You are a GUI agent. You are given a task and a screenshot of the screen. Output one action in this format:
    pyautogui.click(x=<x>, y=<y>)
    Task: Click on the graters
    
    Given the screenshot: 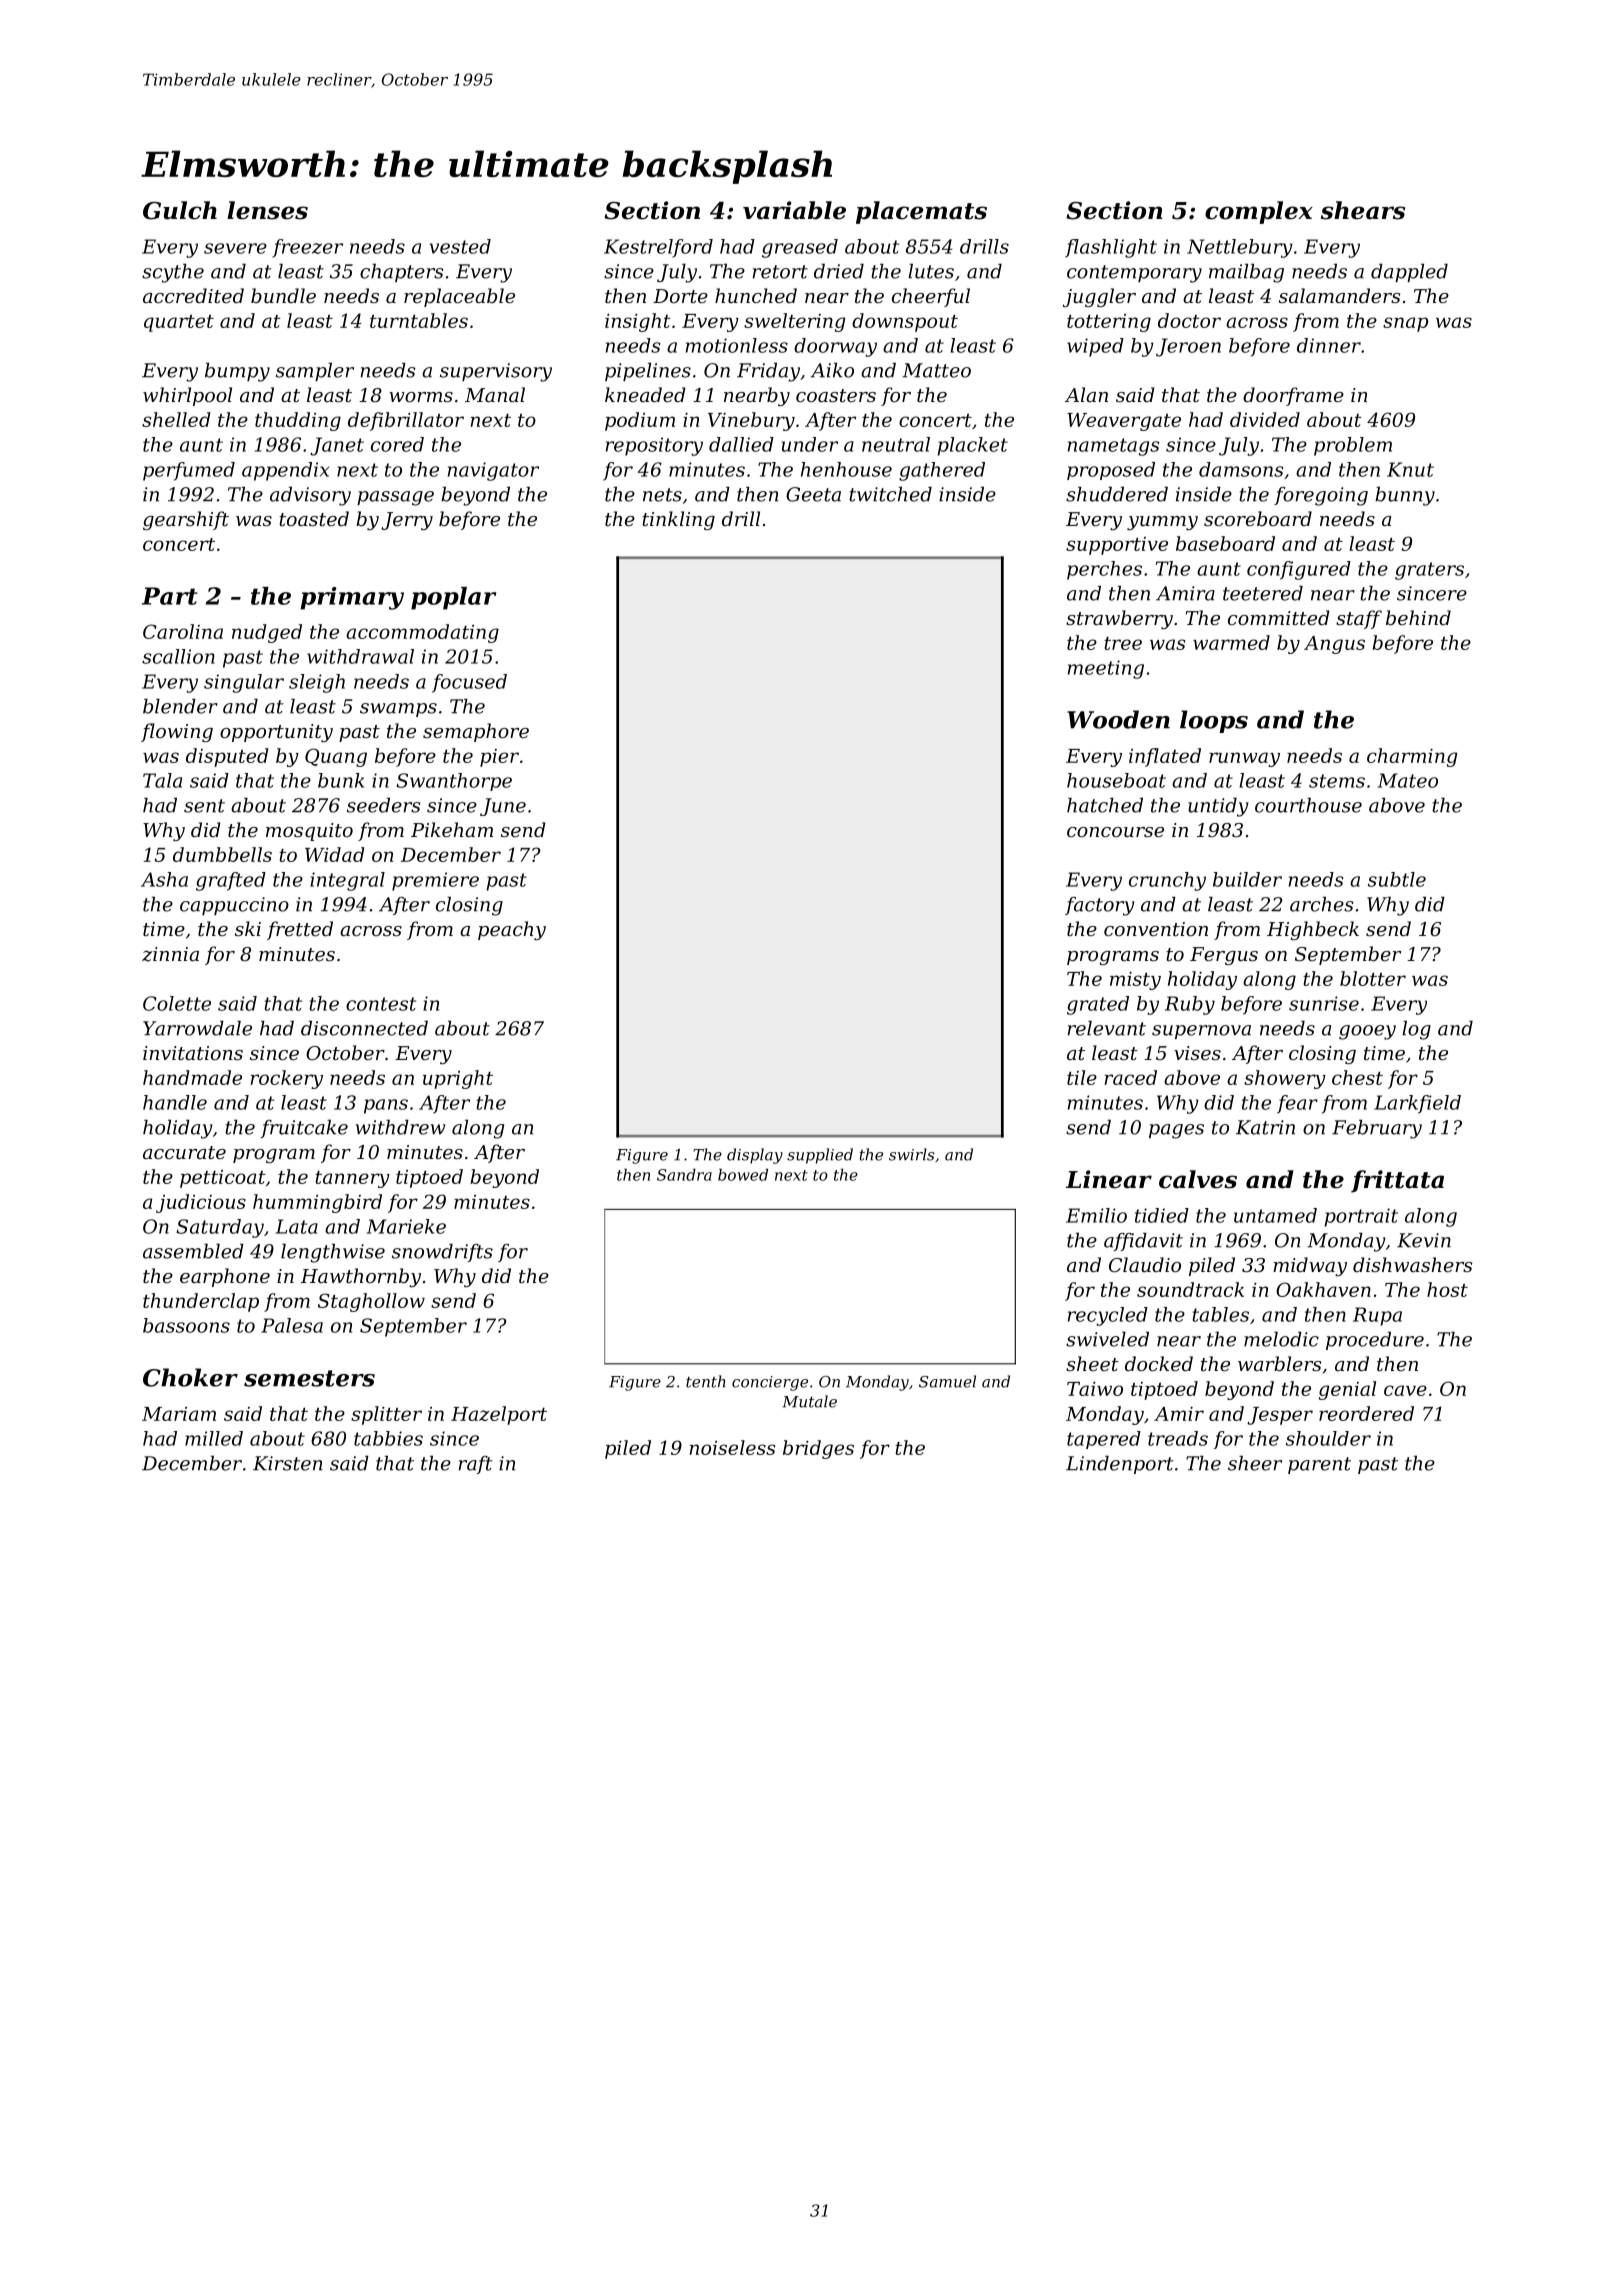 What is the action you would take?
    pyautogui.click(x=1429, y=571)
